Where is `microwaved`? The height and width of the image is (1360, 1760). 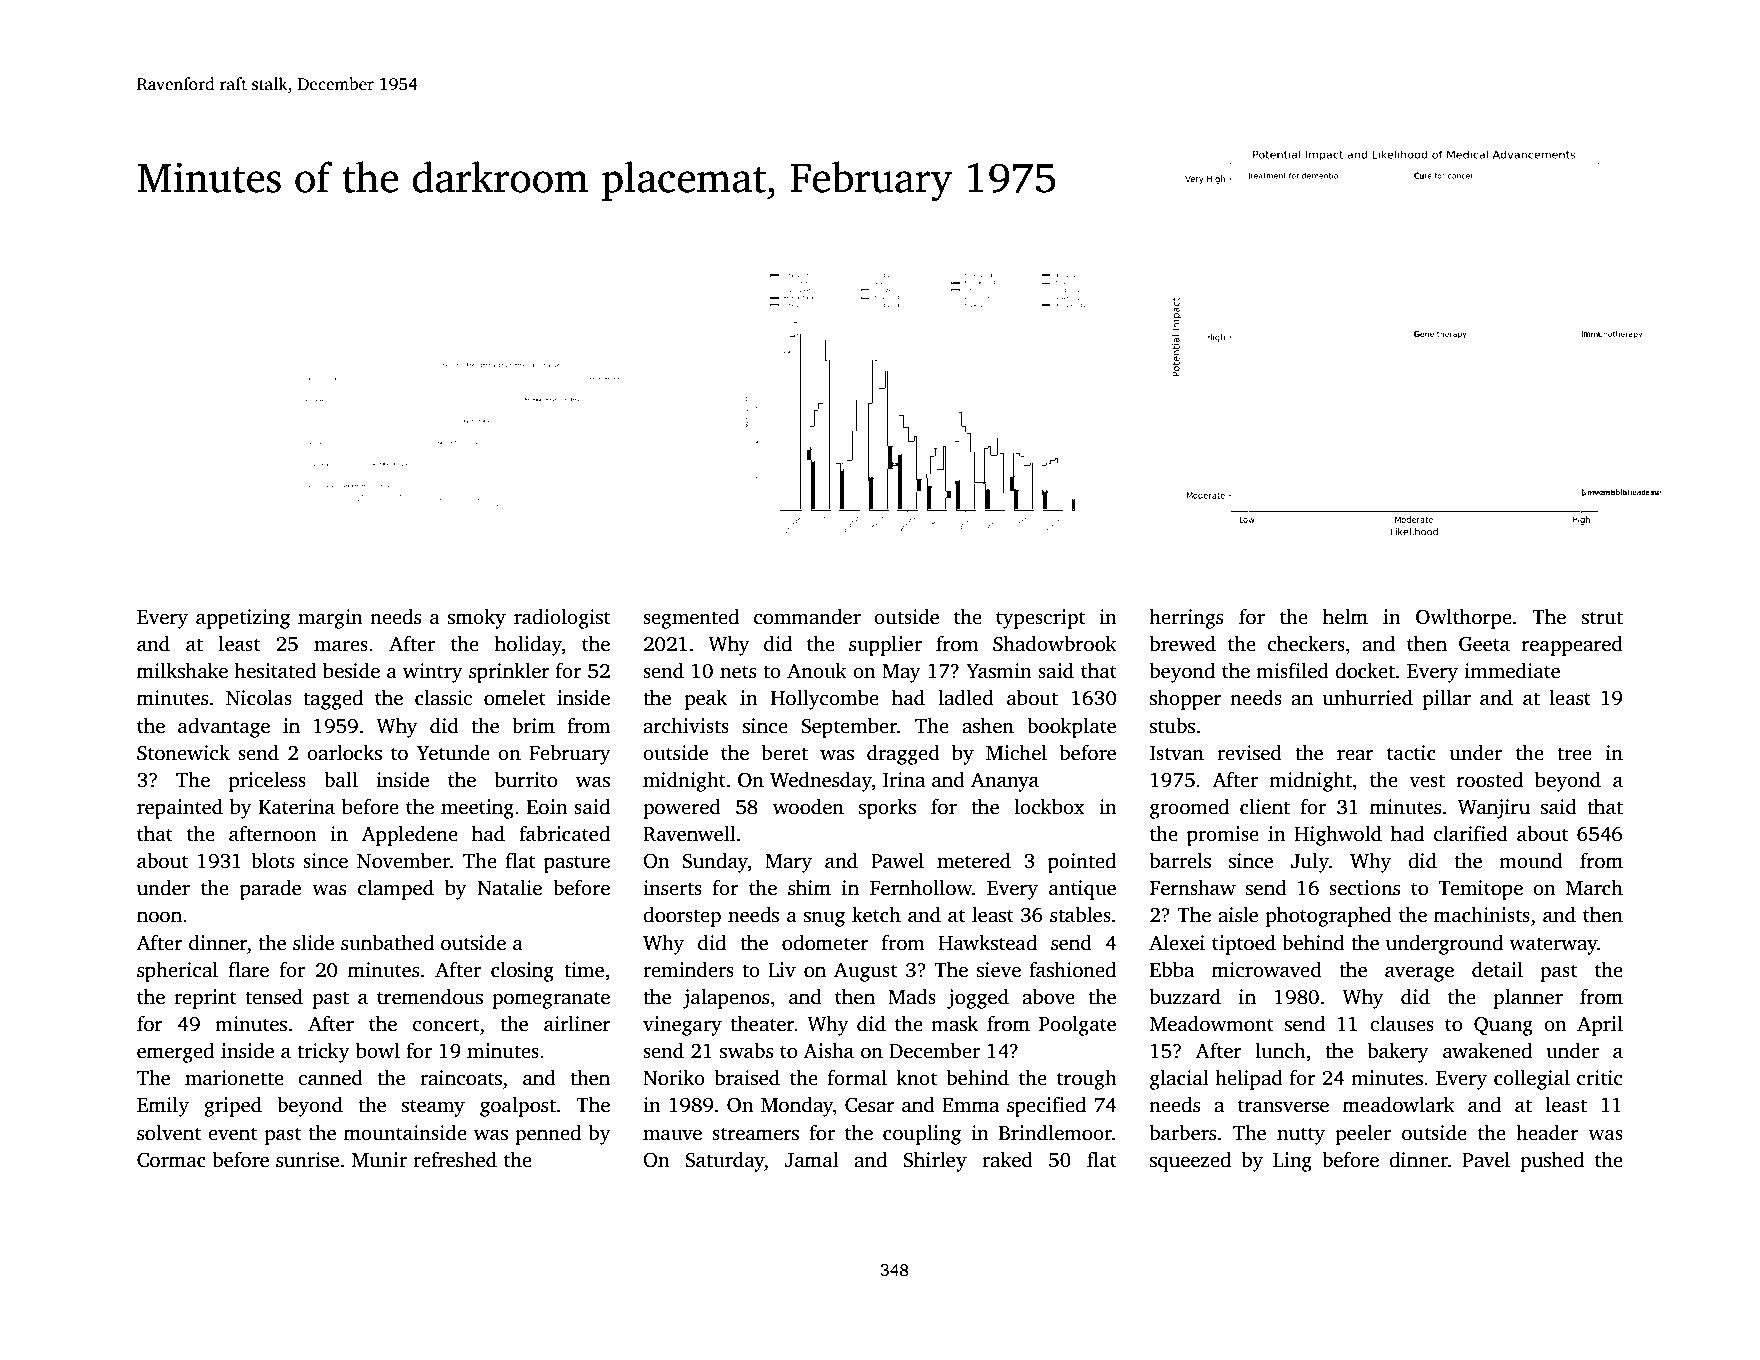
microwaved is located at coordinates (1267, 970).
